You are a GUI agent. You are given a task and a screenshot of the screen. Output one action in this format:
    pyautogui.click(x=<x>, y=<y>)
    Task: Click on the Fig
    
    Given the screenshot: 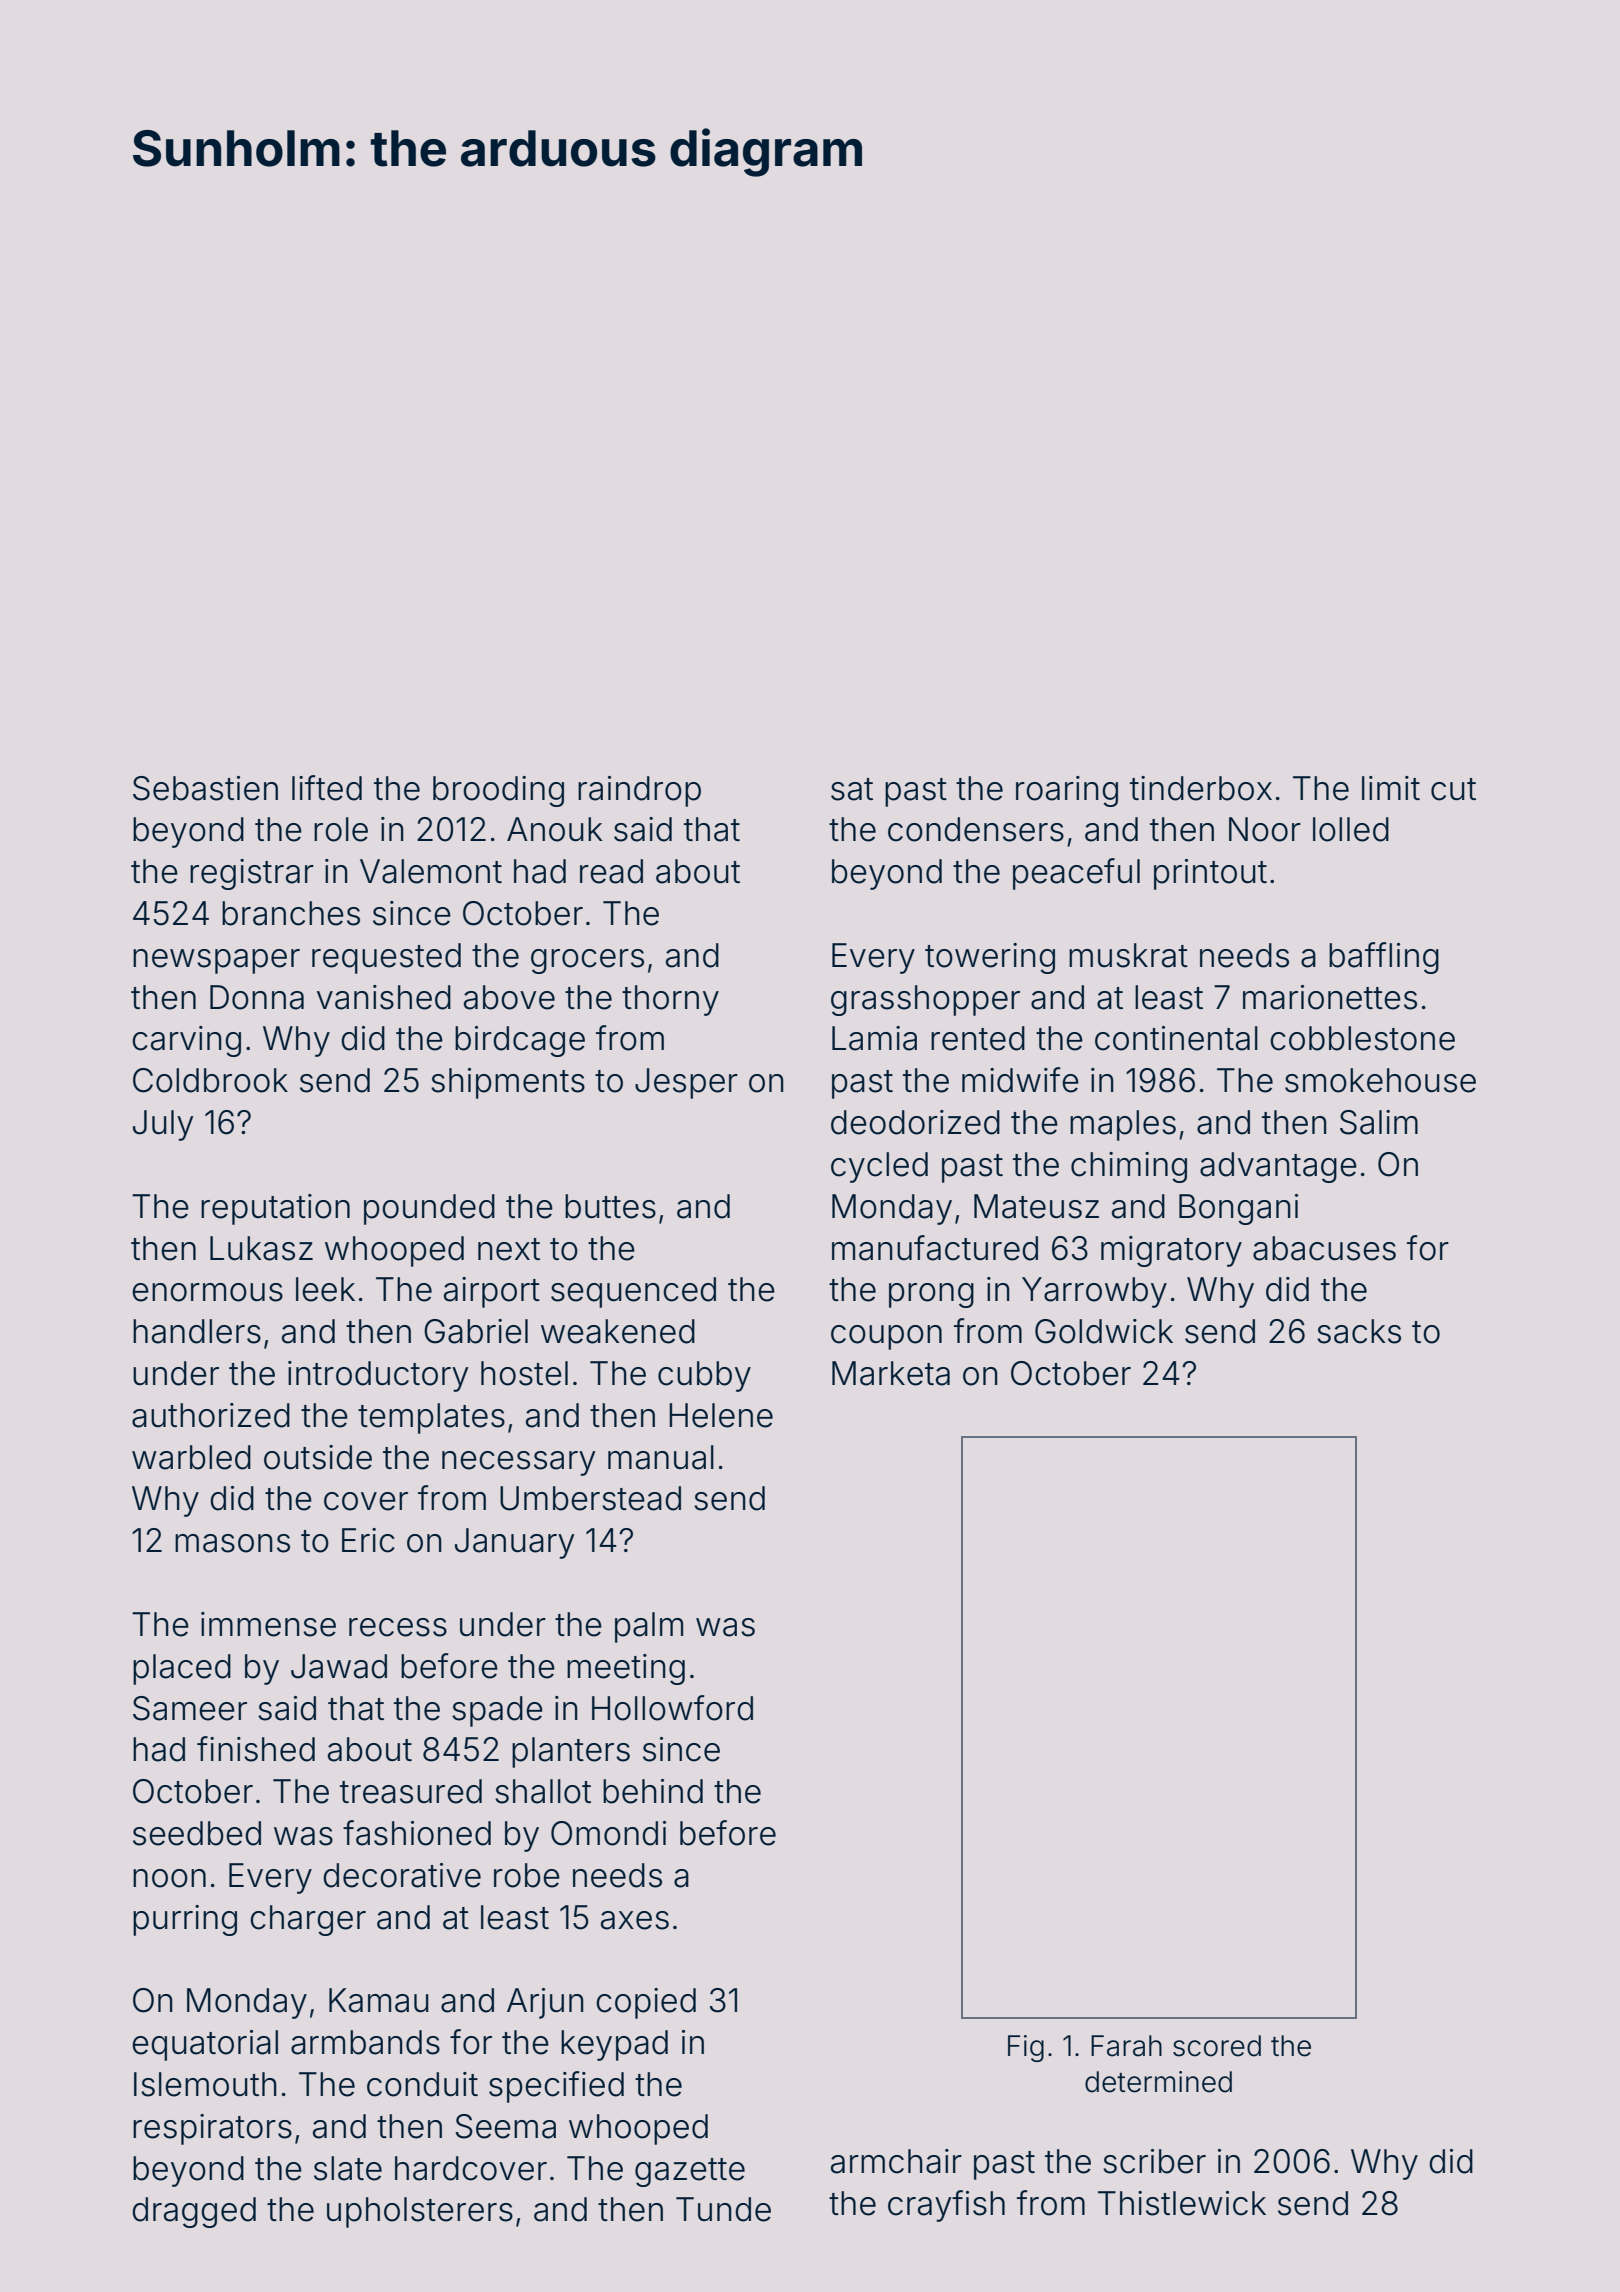 What is the action you would take?
    pyautogui.click(x=1026, y=2048)
